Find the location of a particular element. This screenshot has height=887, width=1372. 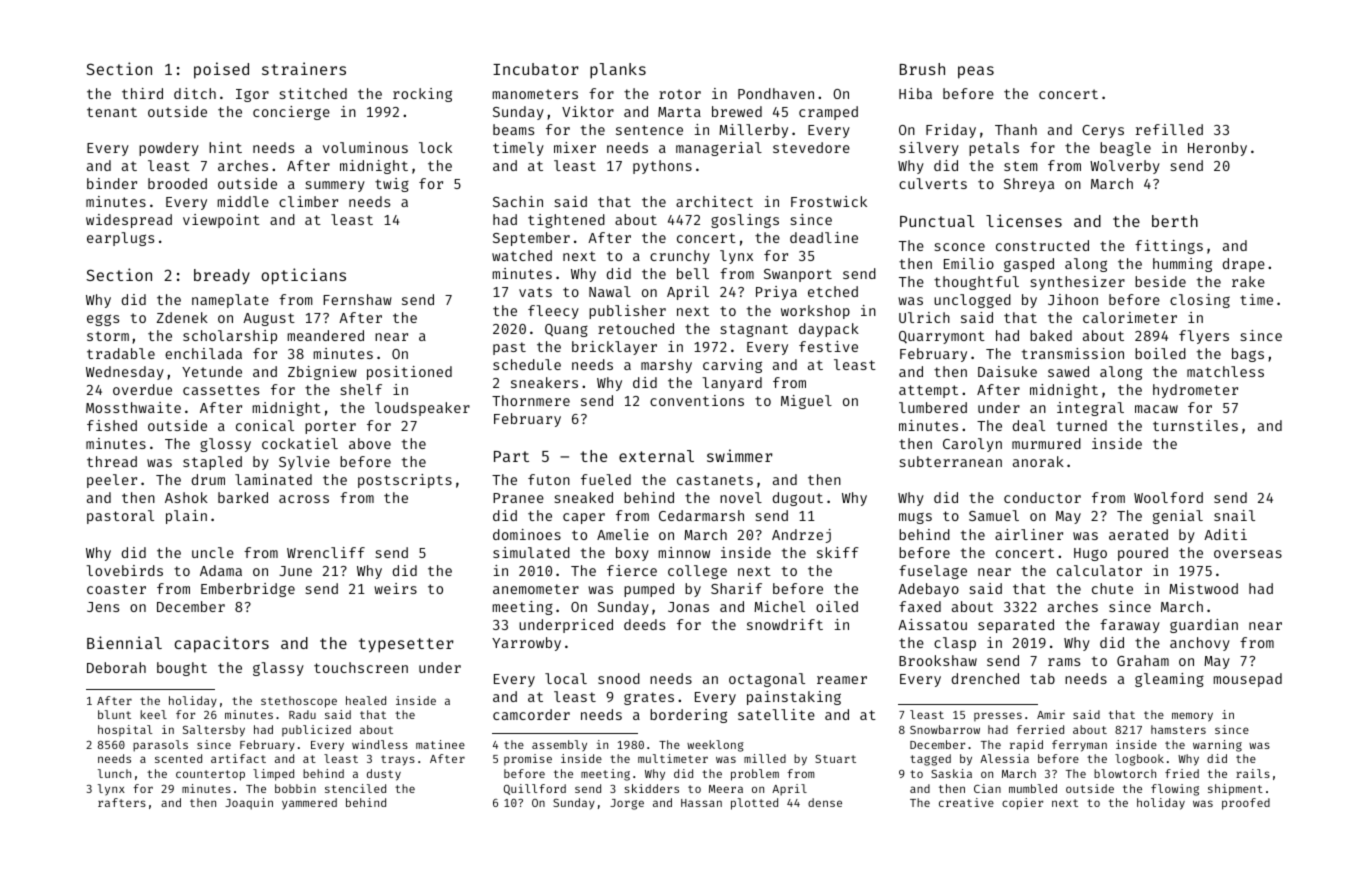

hospital is located at coordinates (125, 731).
